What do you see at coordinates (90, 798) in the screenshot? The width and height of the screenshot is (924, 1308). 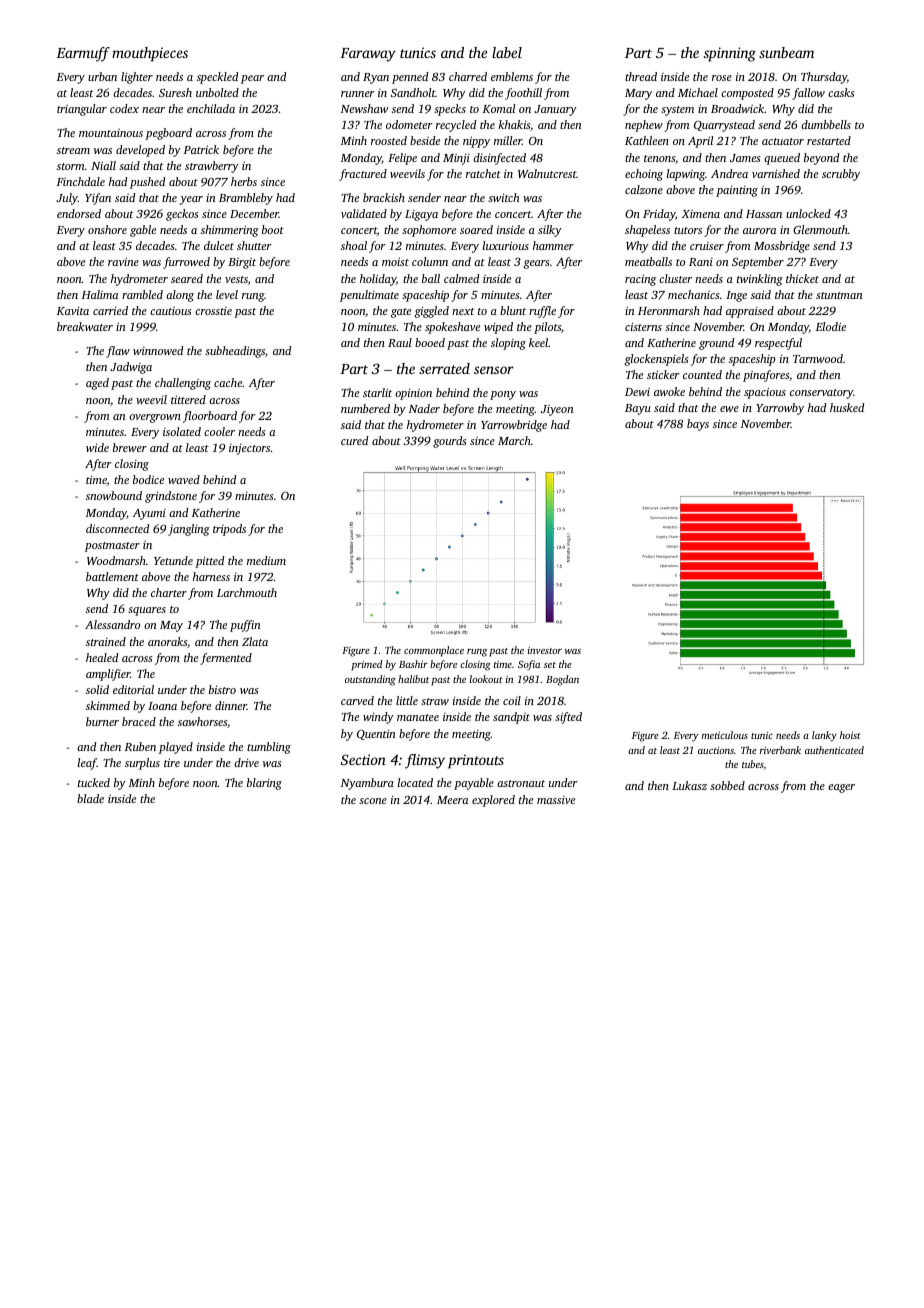 I see `blade` at bounding box center [90, 798].
